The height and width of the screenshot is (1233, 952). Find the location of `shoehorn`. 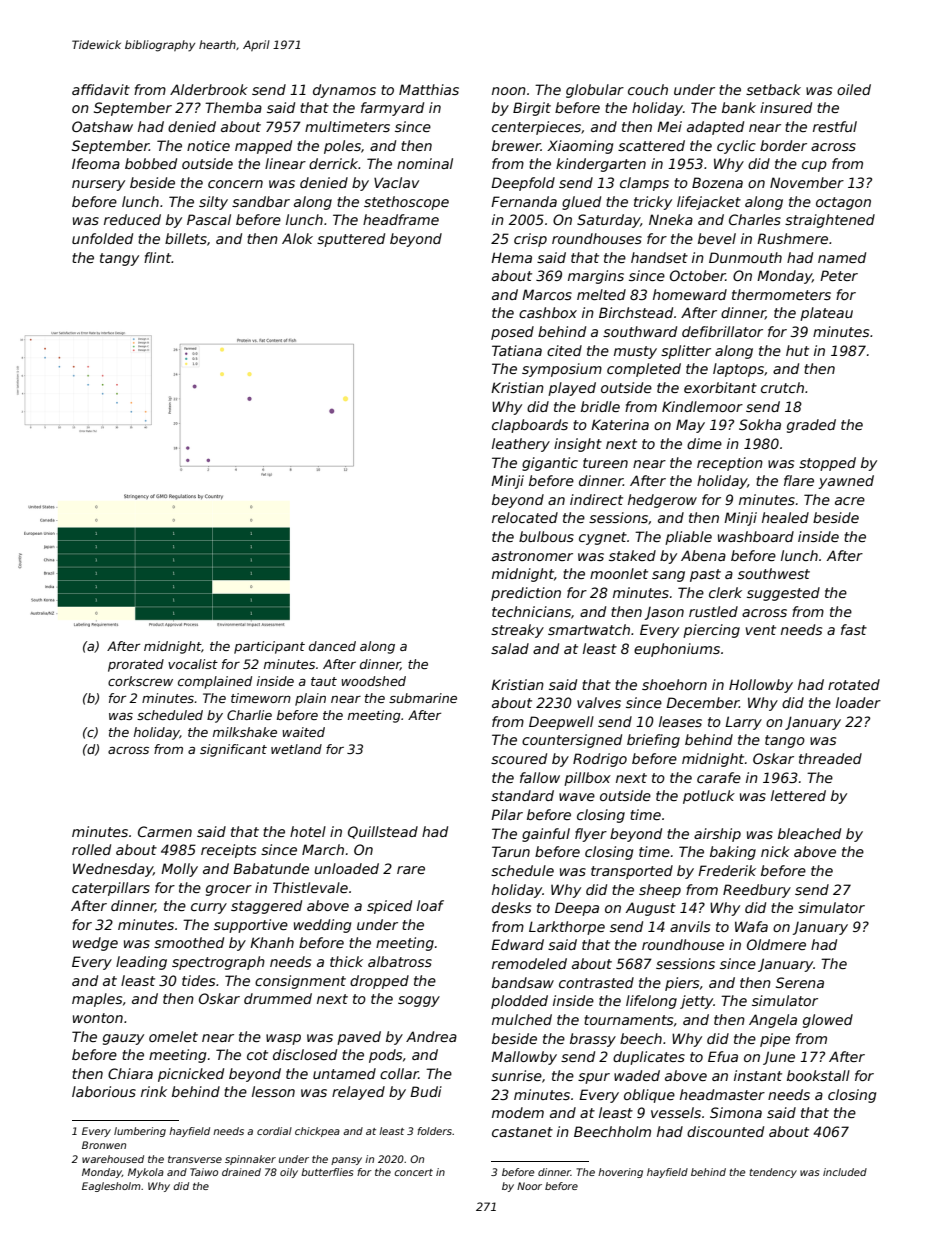

shoehorn is located at coordinates (674, 684).
